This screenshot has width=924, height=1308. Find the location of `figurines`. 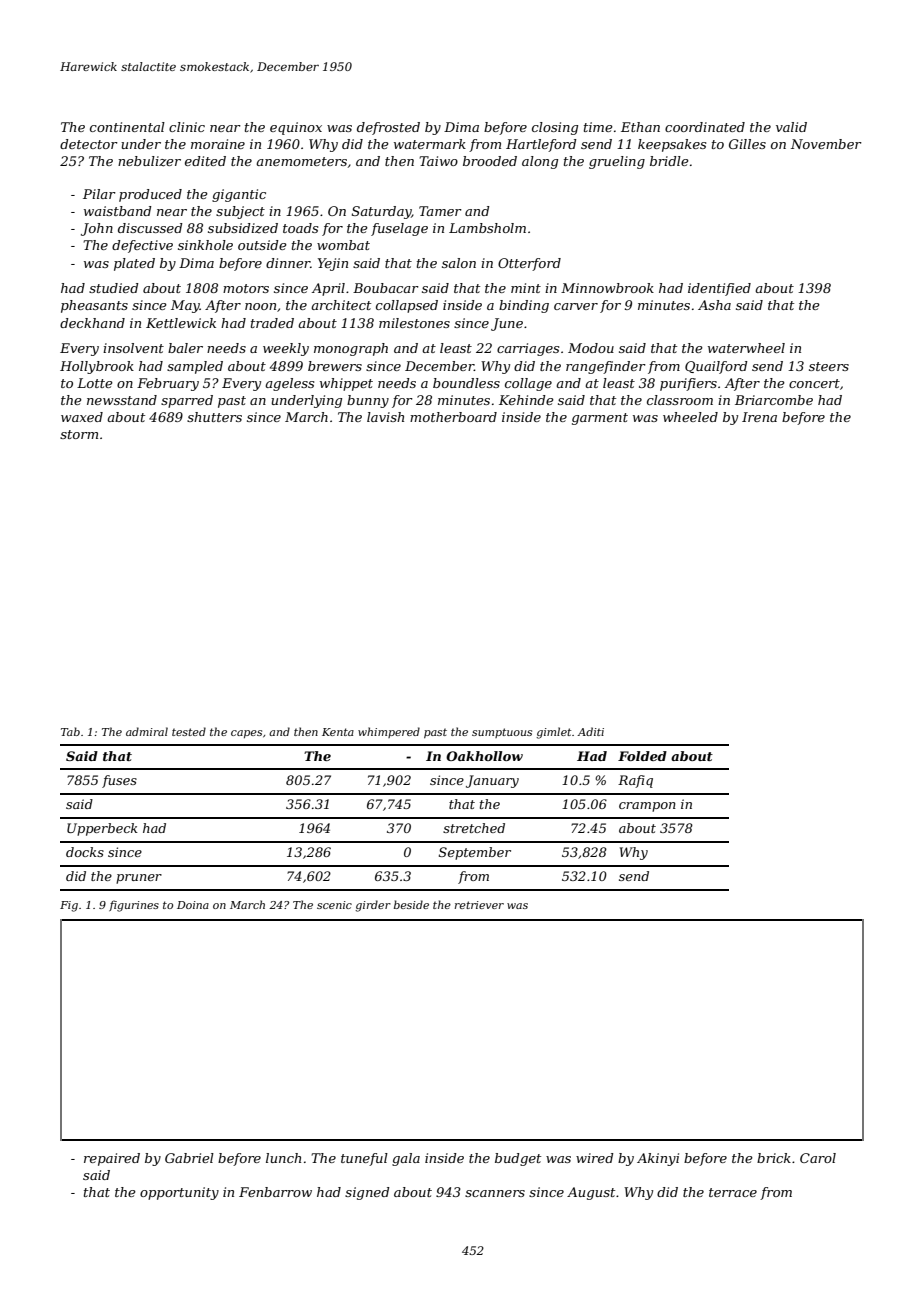

figurines is located at coordinates (134, 906).
